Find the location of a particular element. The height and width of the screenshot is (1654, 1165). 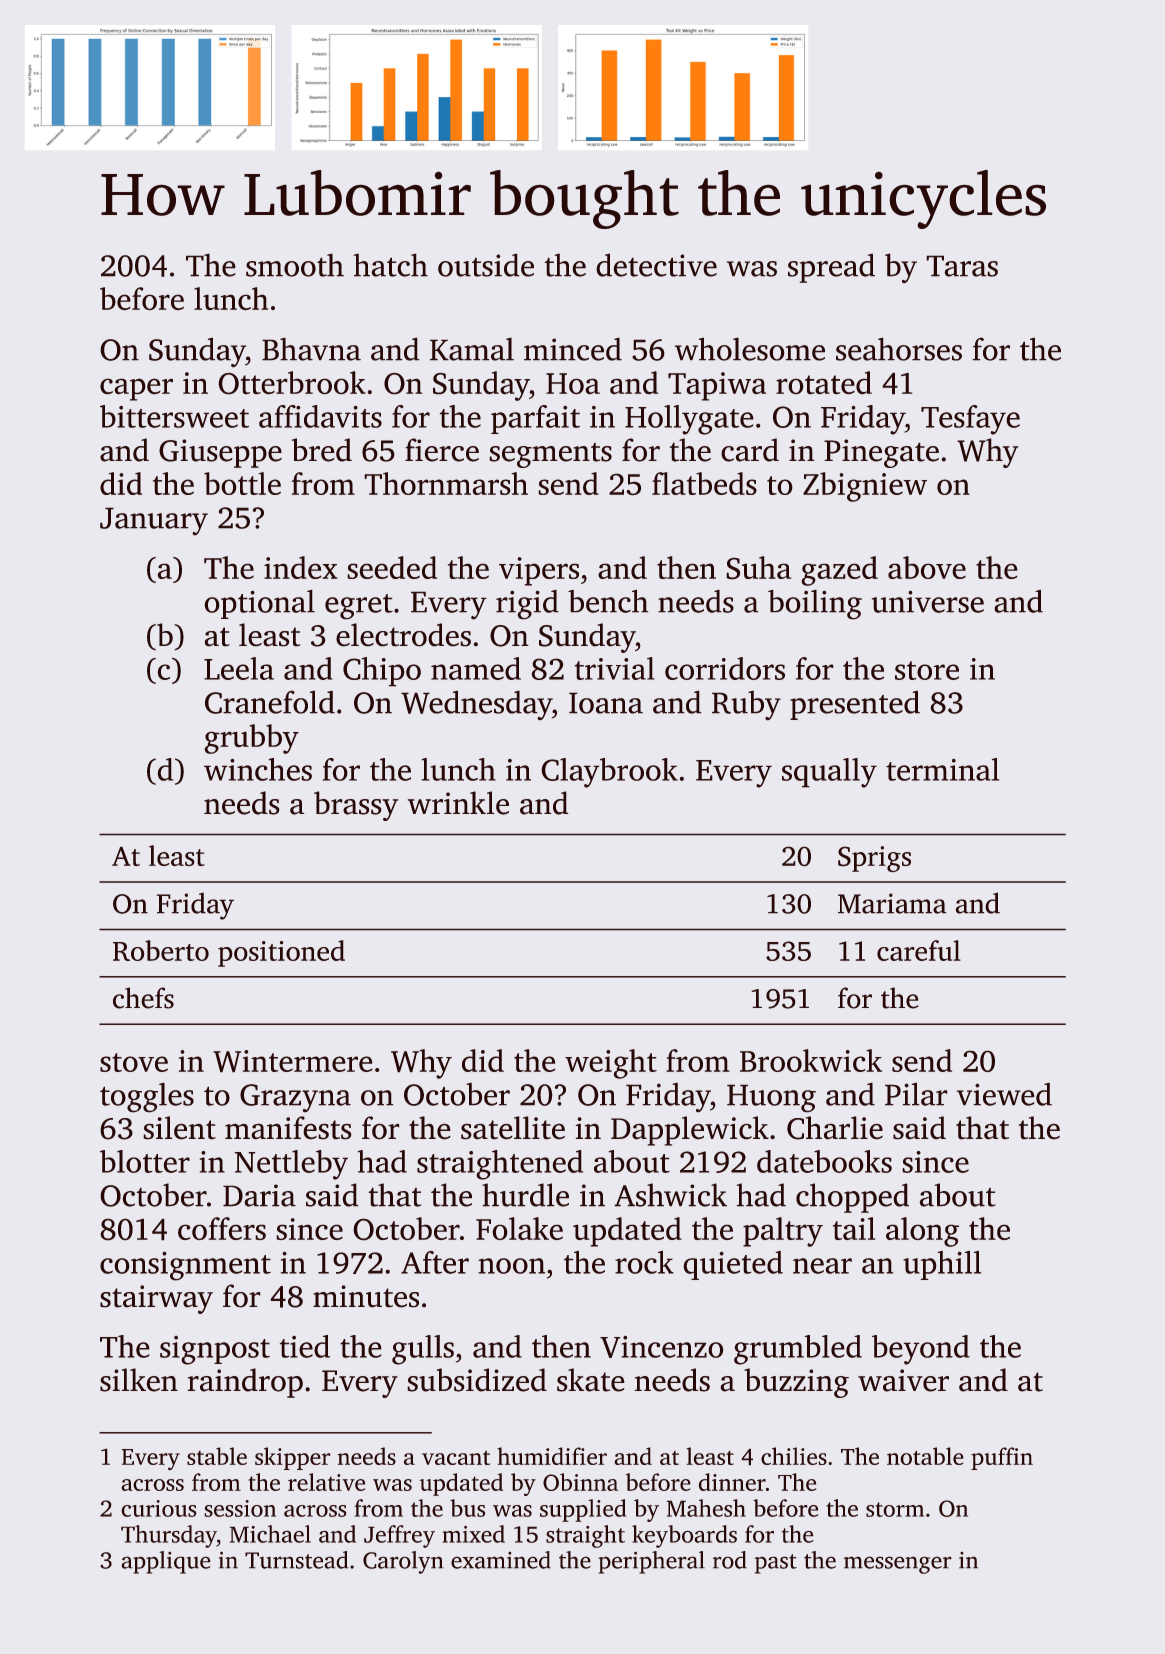

Roberto is located at coordinates (161, 950).
